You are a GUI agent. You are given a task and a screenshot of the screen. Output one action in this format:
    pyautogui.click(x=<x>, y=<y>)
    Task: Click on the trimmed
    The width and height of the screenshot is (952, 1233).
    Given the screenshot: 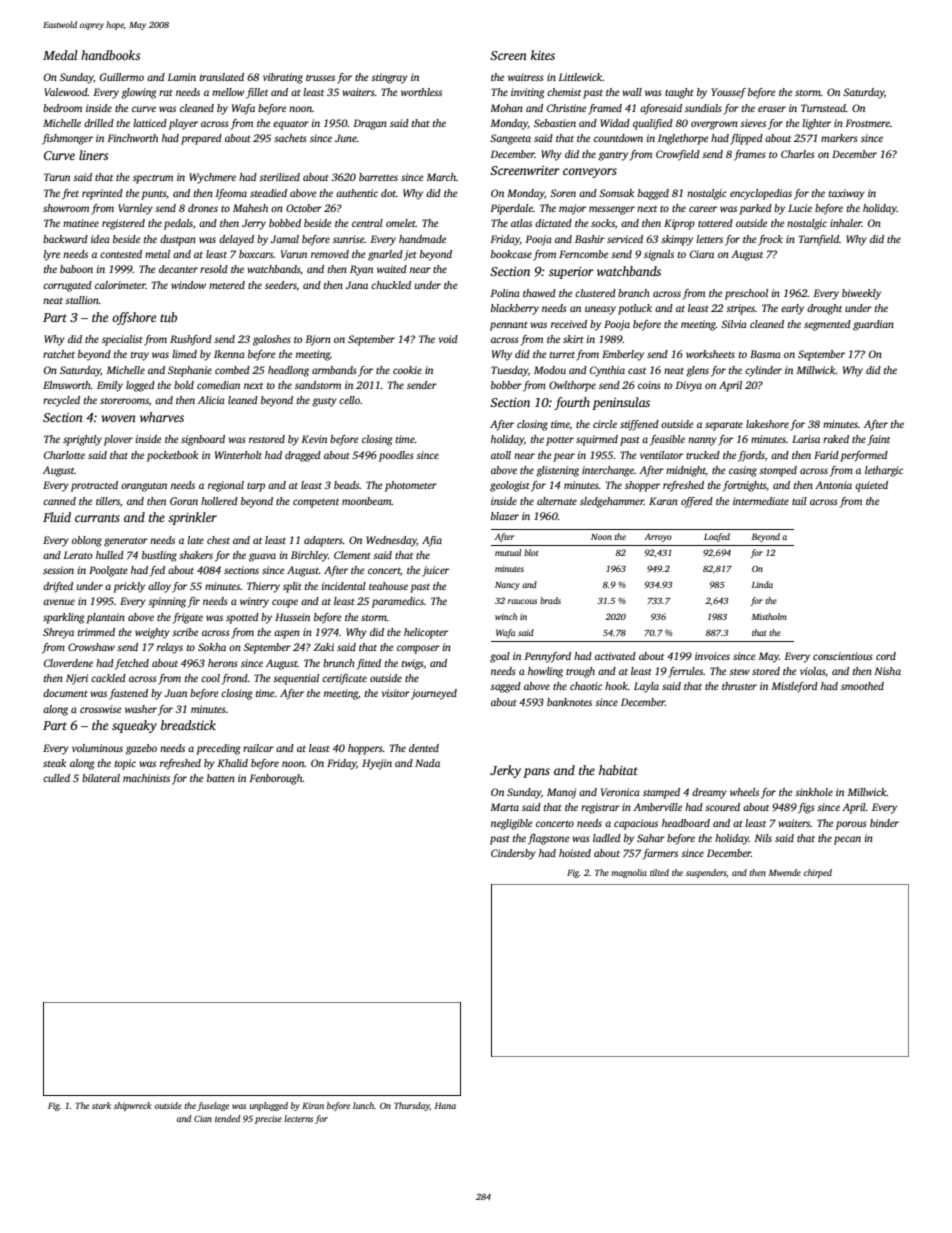 What is the action you would take?
    pyautogui.click(x=96, y=632)
